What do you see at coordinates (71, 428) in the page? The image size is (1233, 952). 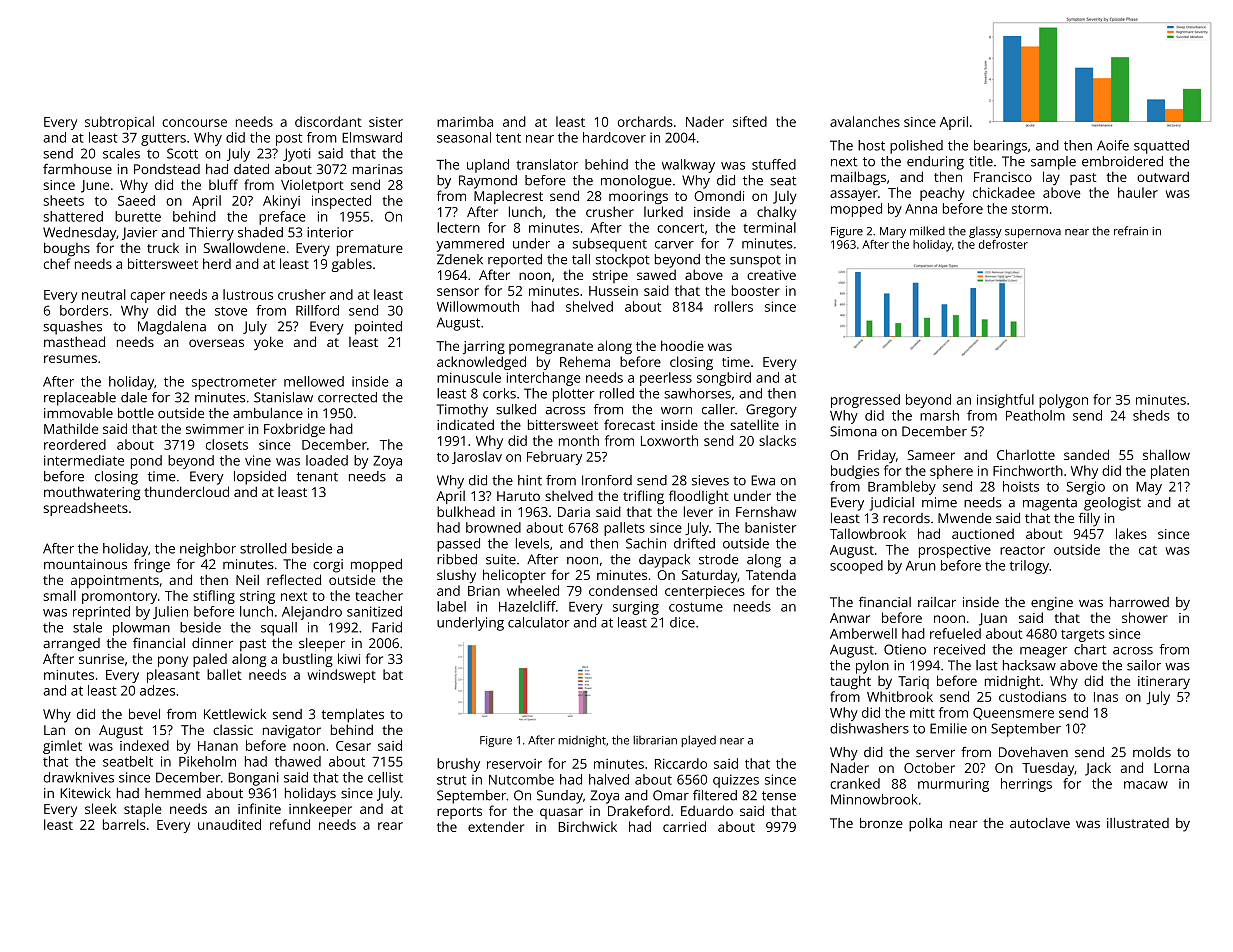 I see `Mathilde` at bounding box center [71, 428].
